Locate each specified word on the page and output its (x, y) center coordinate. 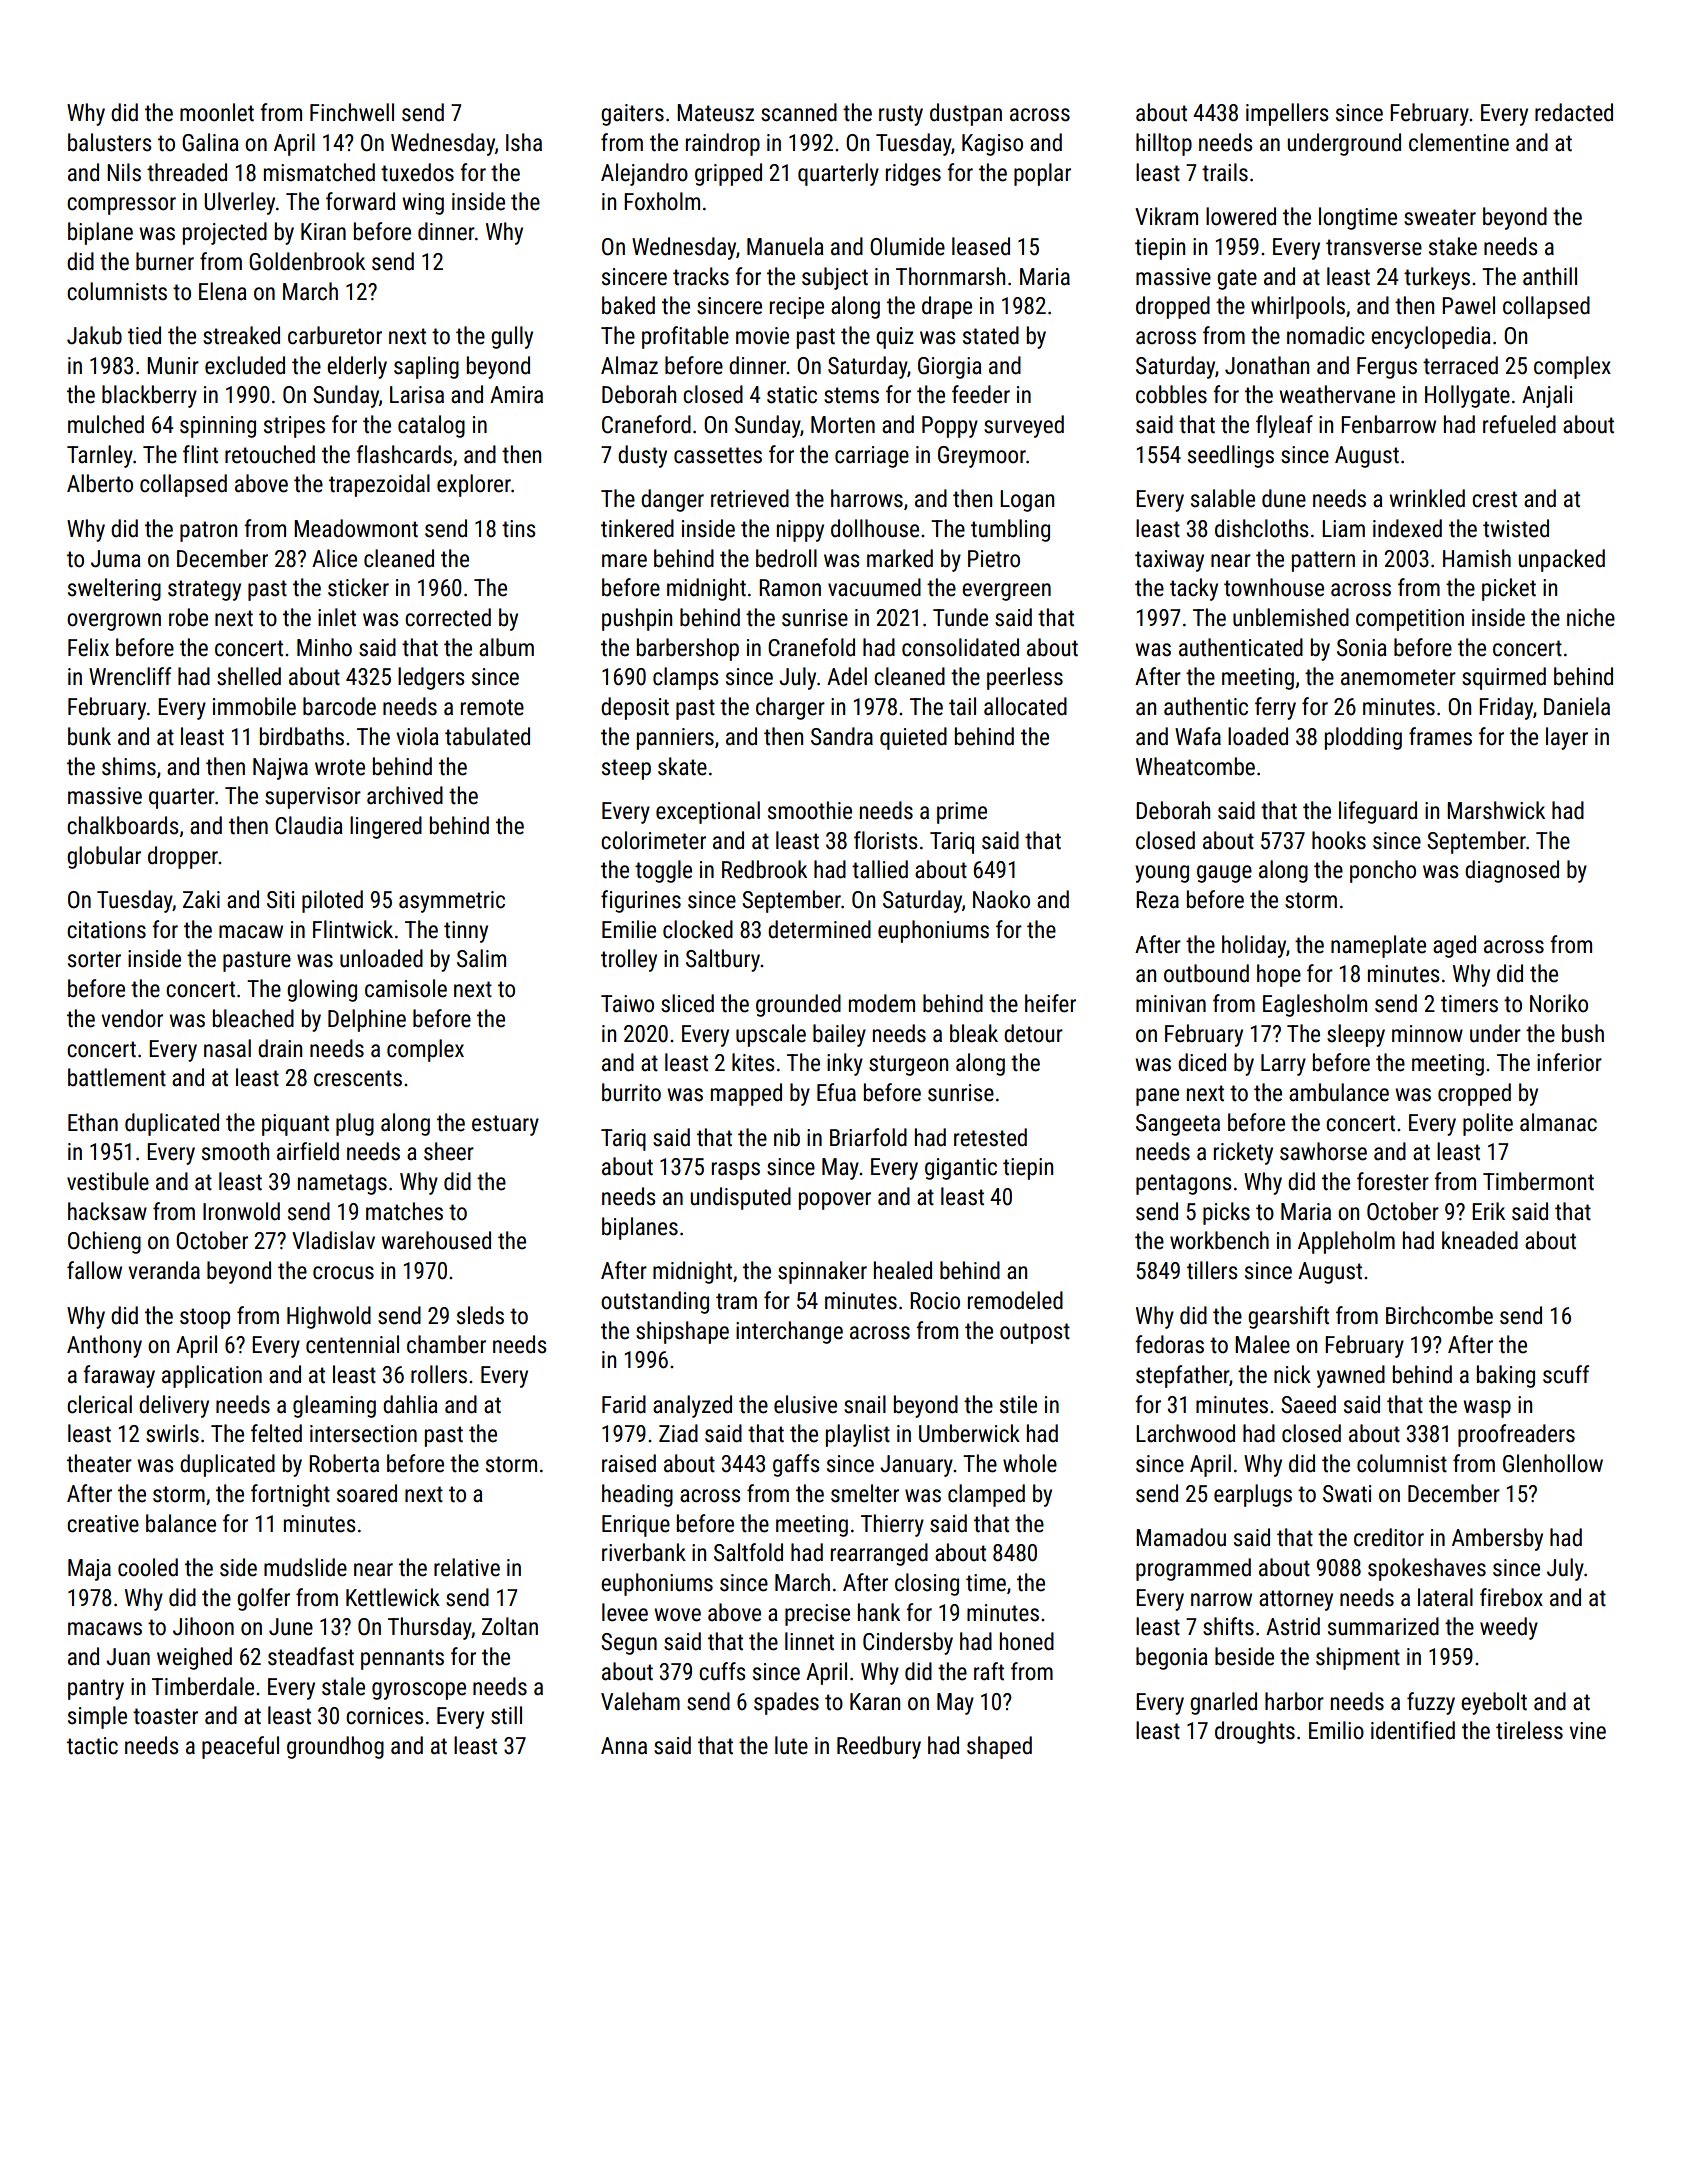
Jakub (94, 335)
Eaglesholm (1315, 1005)
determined (819, 929)
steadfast (311, 1656)
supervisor (313, 798)
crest (1494, 499)
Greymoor (982, 457)
